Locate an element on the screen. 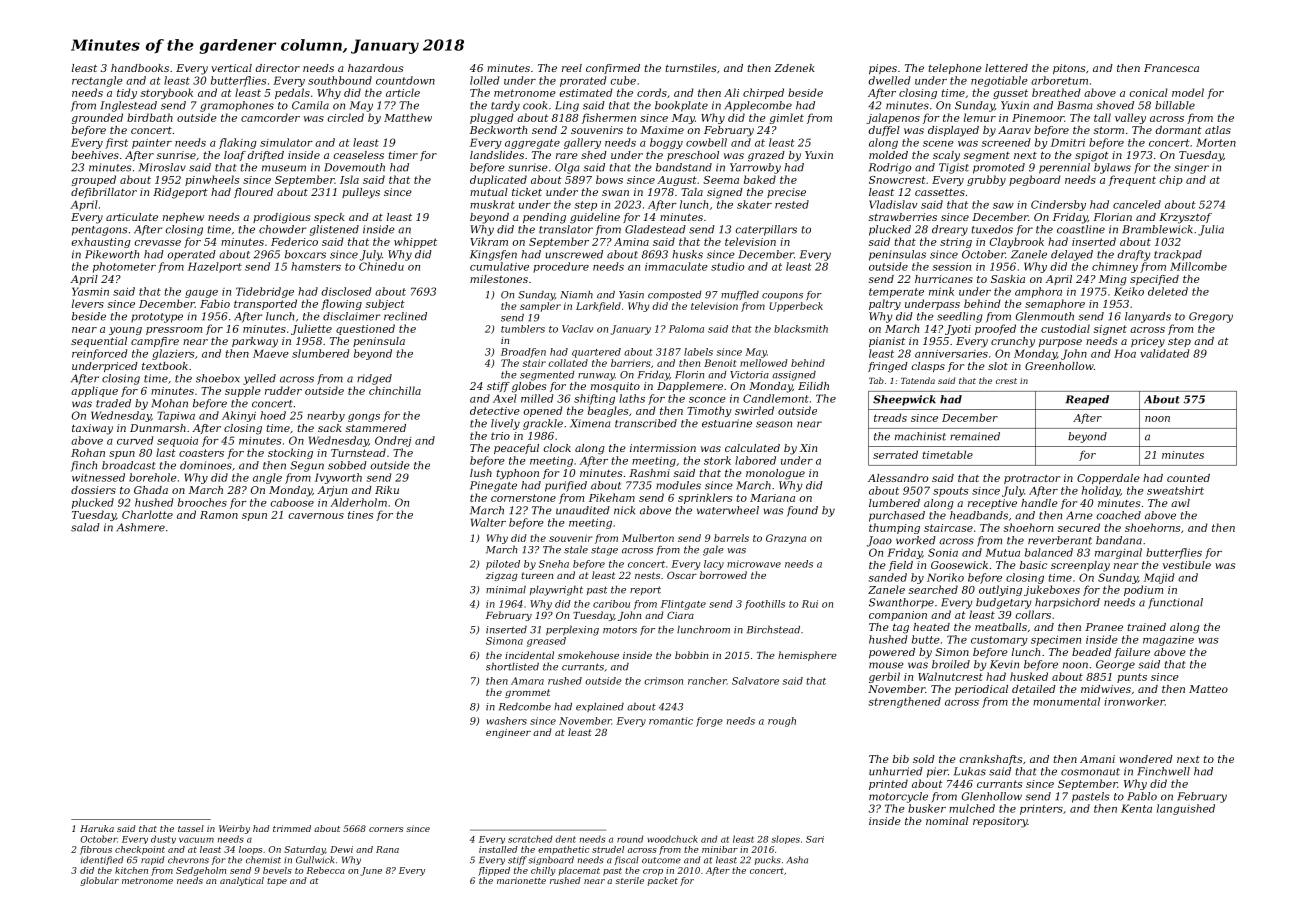  reel is located at coordinates (572, 68).
